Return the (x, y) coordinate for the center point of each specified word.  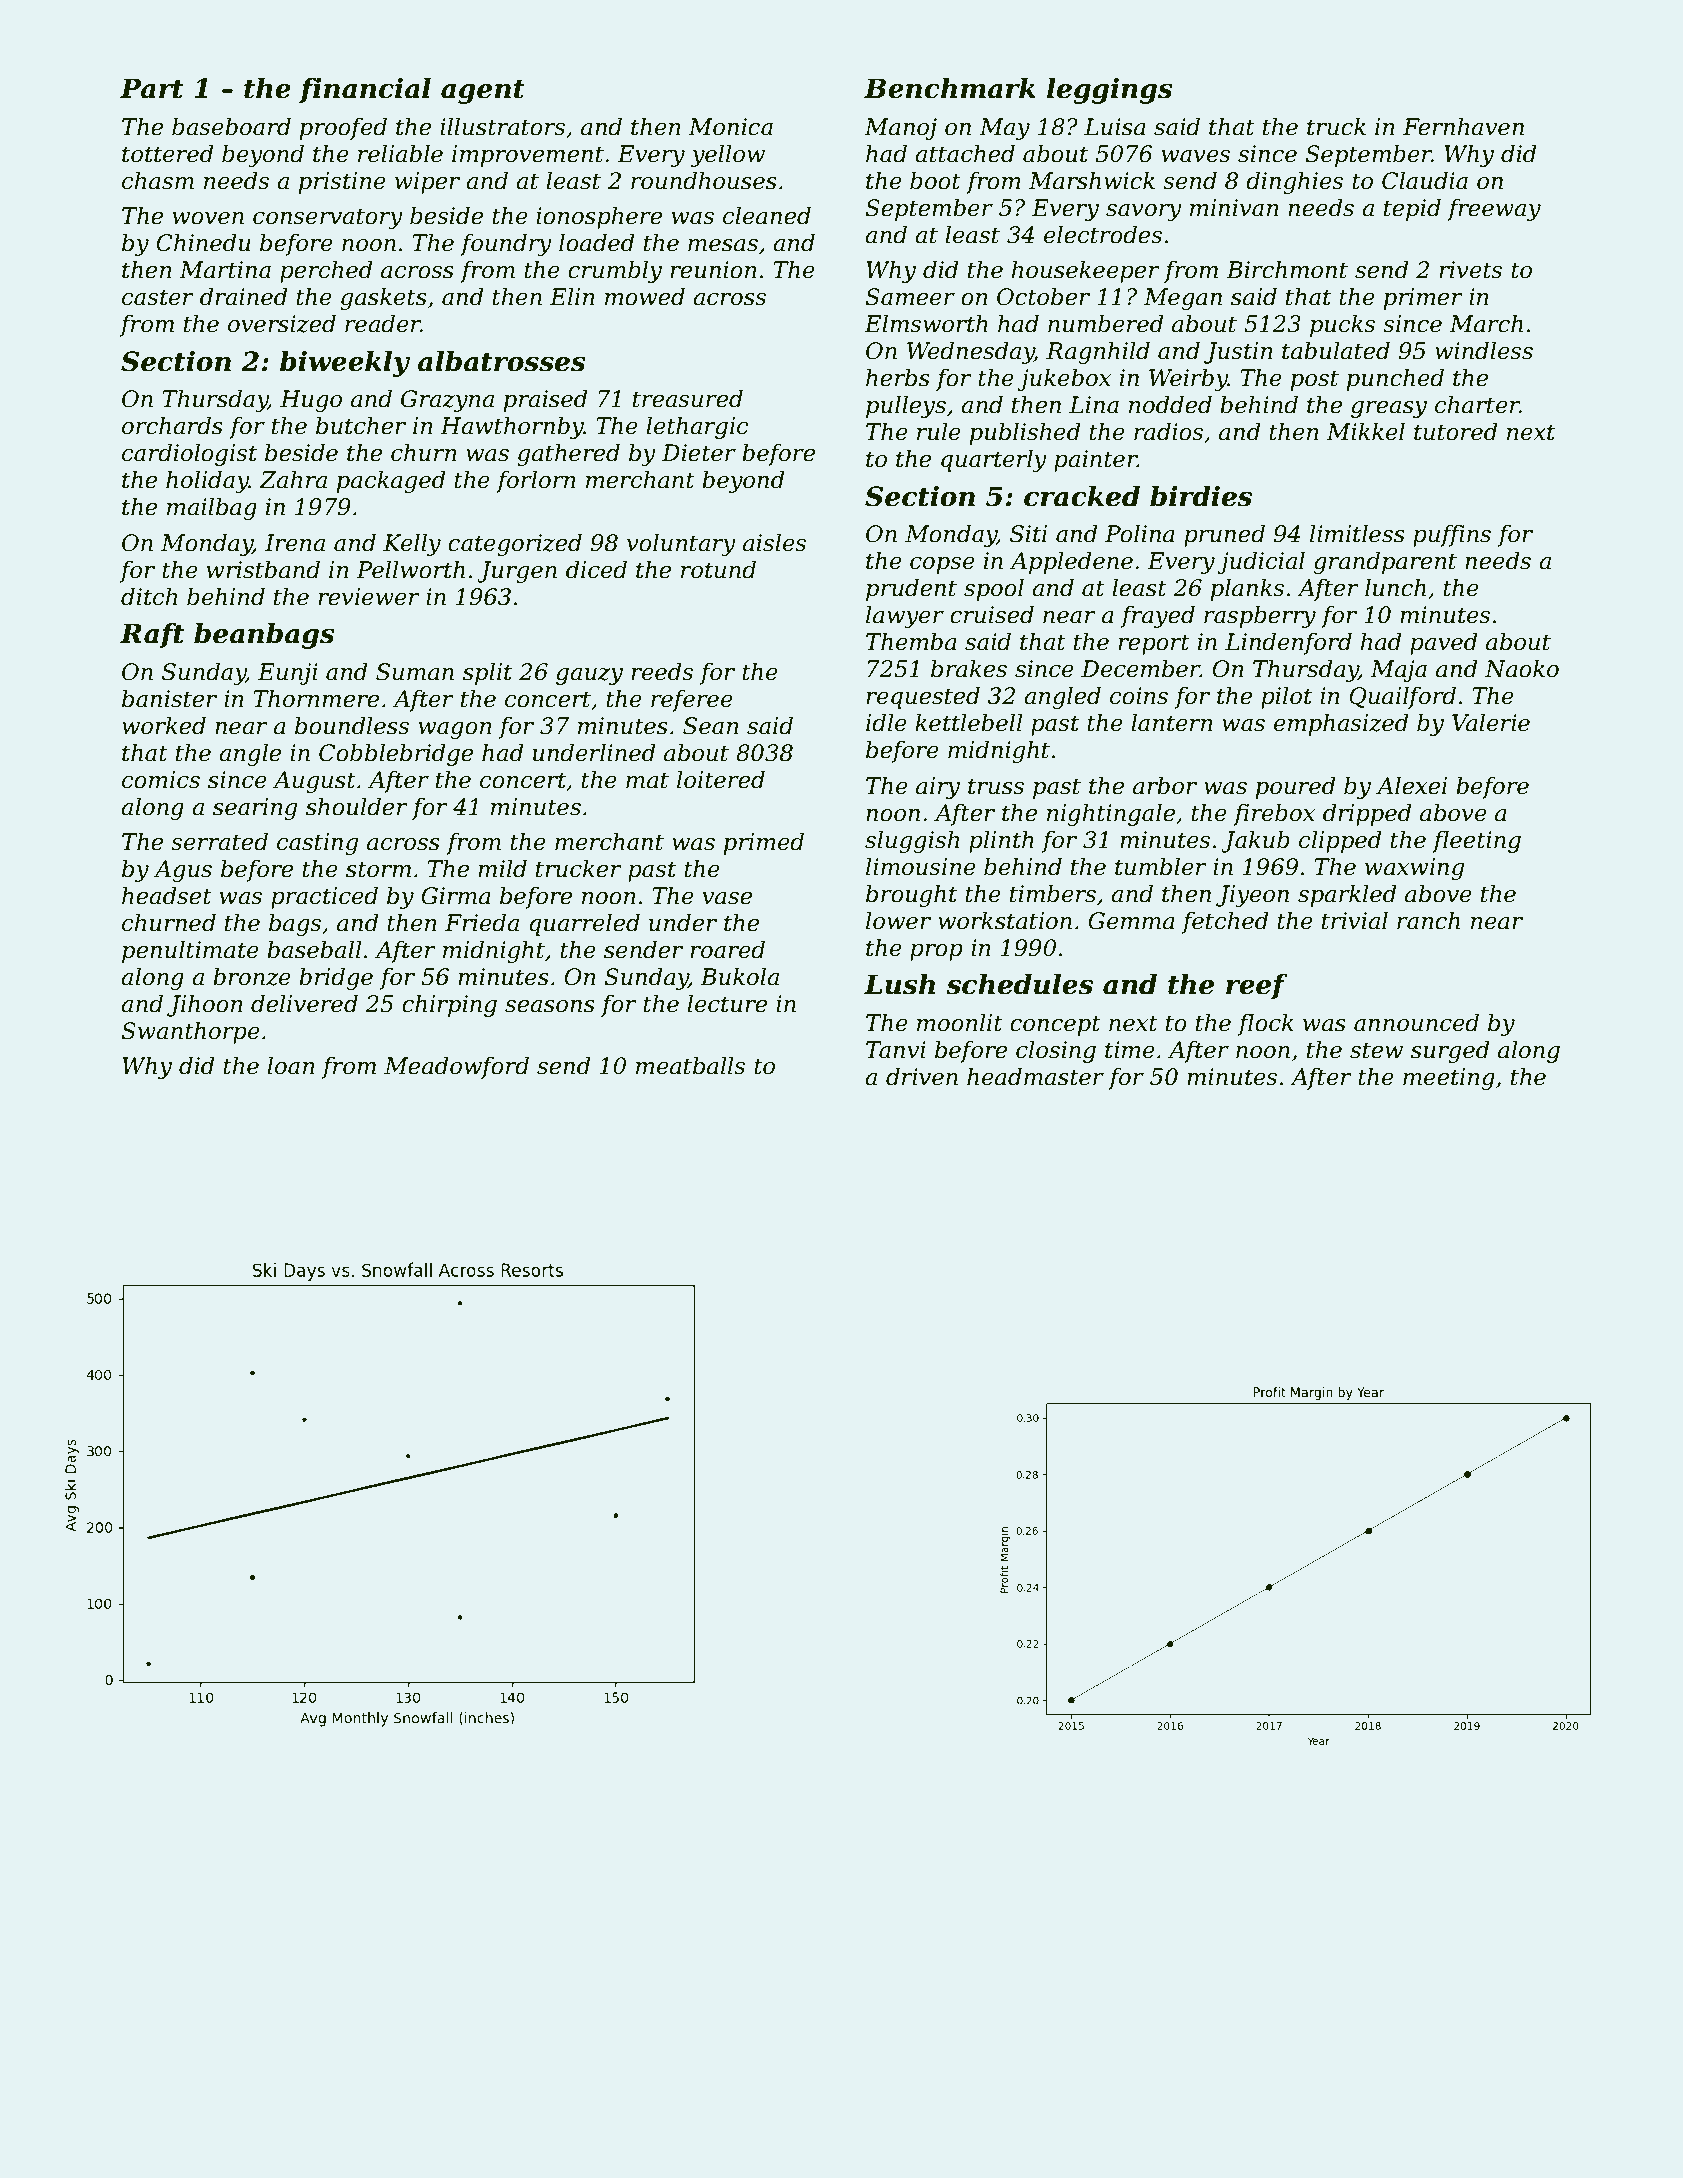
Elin (572, 296)
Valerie (1491, 722)
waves (1195, 156)
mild (502, 868)
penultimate (190, 951)
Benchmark (950, 88)
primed (763, 843)
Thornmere (316, 698)
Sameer (910, 297)
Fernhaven (1463, 126)
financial (365, 90)
